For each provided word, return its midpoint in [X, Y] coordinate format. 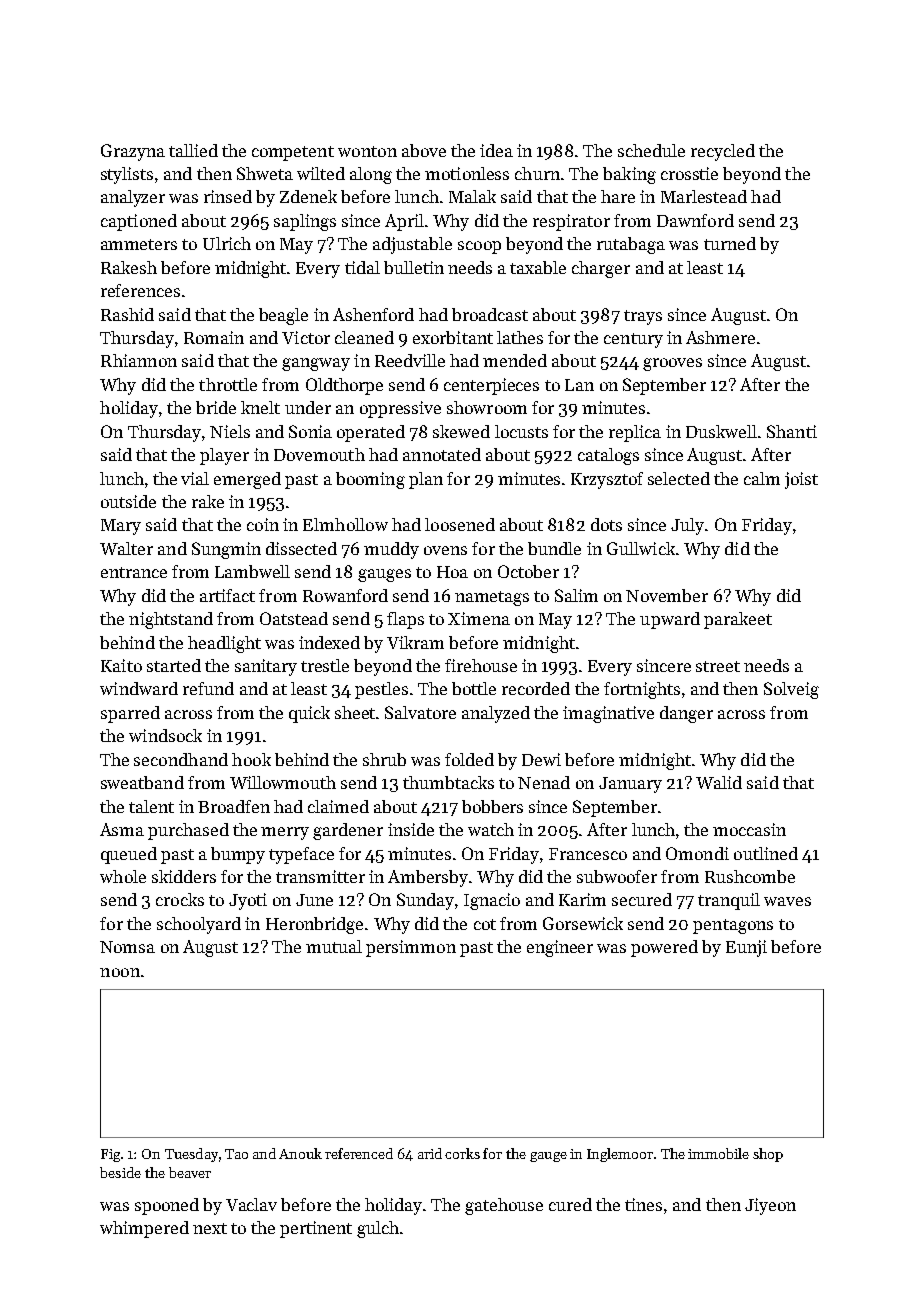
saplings [305, 222]
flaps [405, 620]
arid [430, 1153]
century [633, 340]
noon [120, 972]
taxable [538, 267]
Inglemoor [620, 1155]
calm [762, 478]
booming [370, 480]
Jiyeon [770, 1206]
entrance [134, 572]
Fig [110, 1155]
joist [801, 480]
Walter [126, 548]
